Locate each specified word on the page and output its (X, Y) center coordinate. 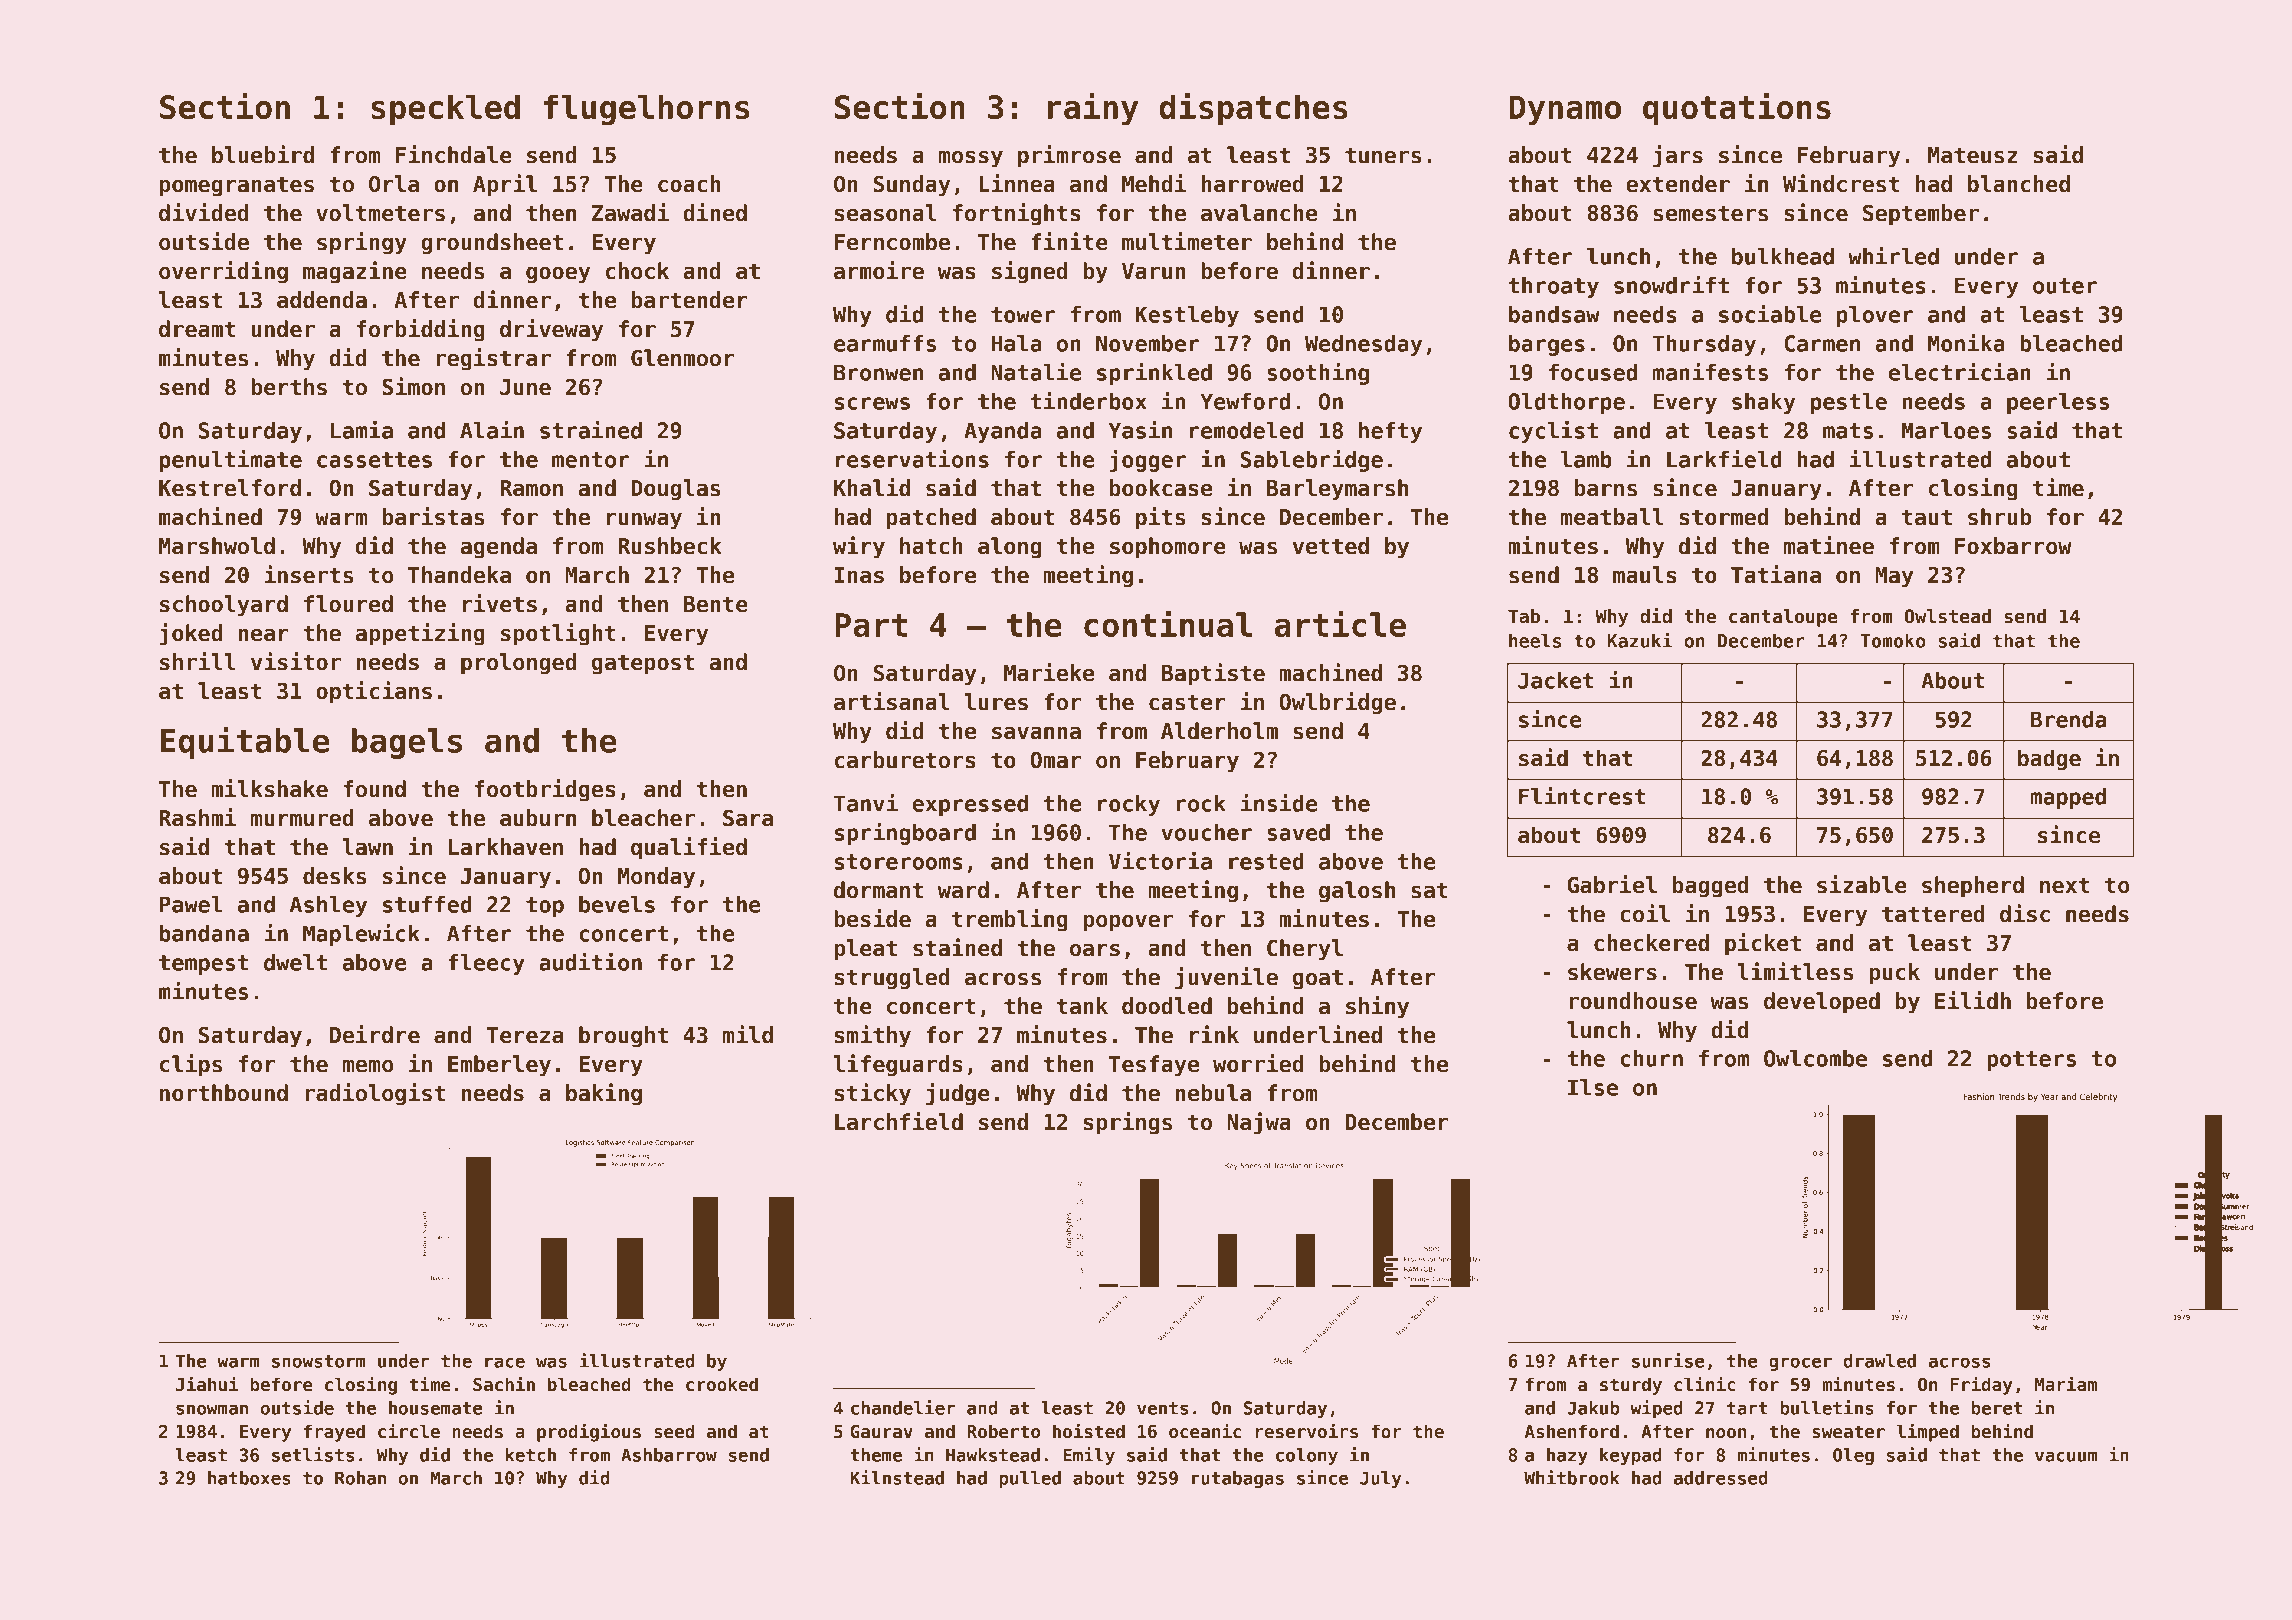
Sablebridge (1311, 461)
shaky (1763, 403)
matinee (1829, 545)
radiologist (375, 1094)
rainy (1093, 109)
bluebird (263, 154)
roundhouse (1633, 1001)
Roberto (1003, 1431)
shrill (198, 661)
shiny (1377, 1007)
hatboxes (249, 1478)
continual (1168, 623)
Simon (413, 386)
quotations (1737, 109)
